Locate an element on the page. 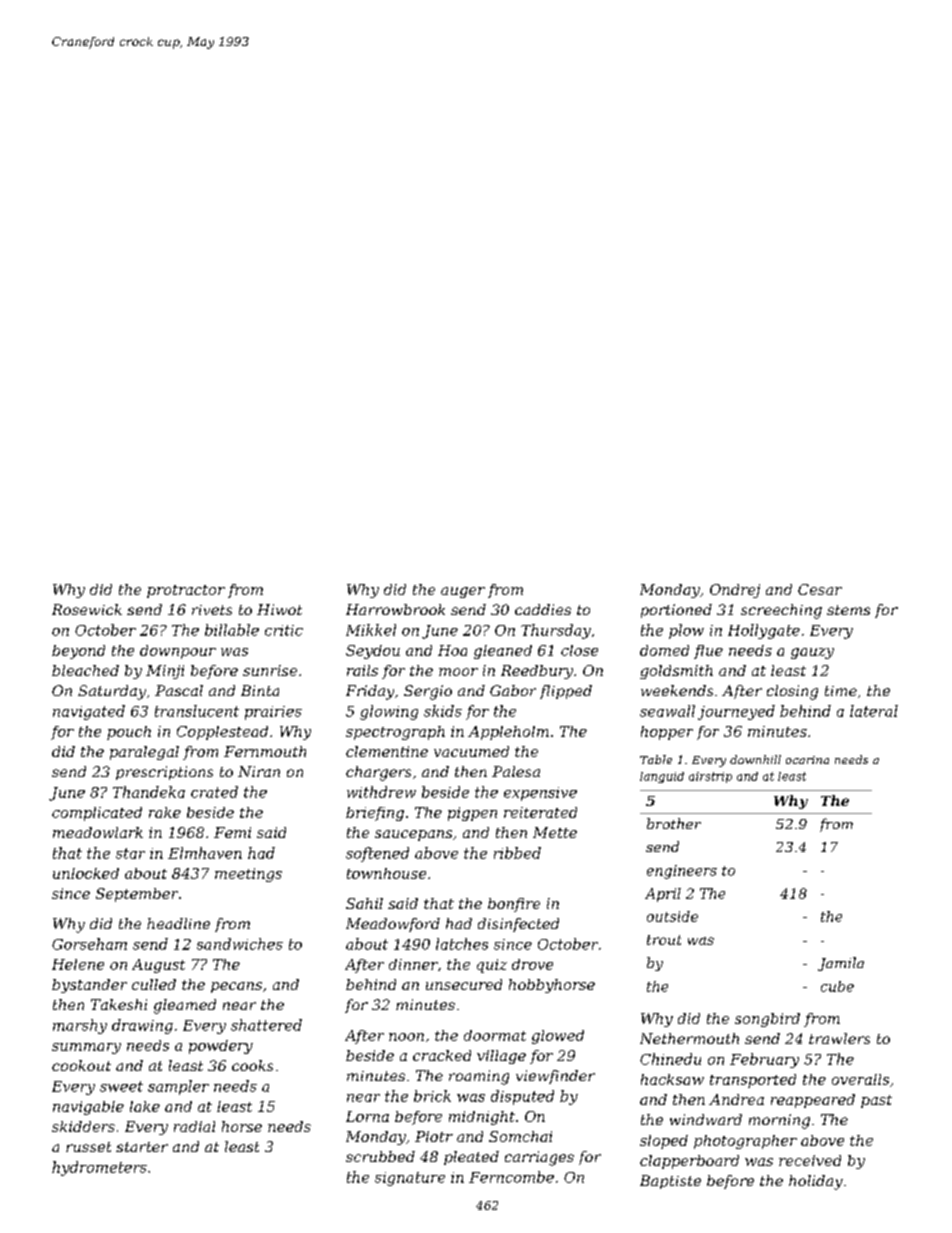 This page has width=952, height=1233. screeching is located at coordinates (781, 611).
